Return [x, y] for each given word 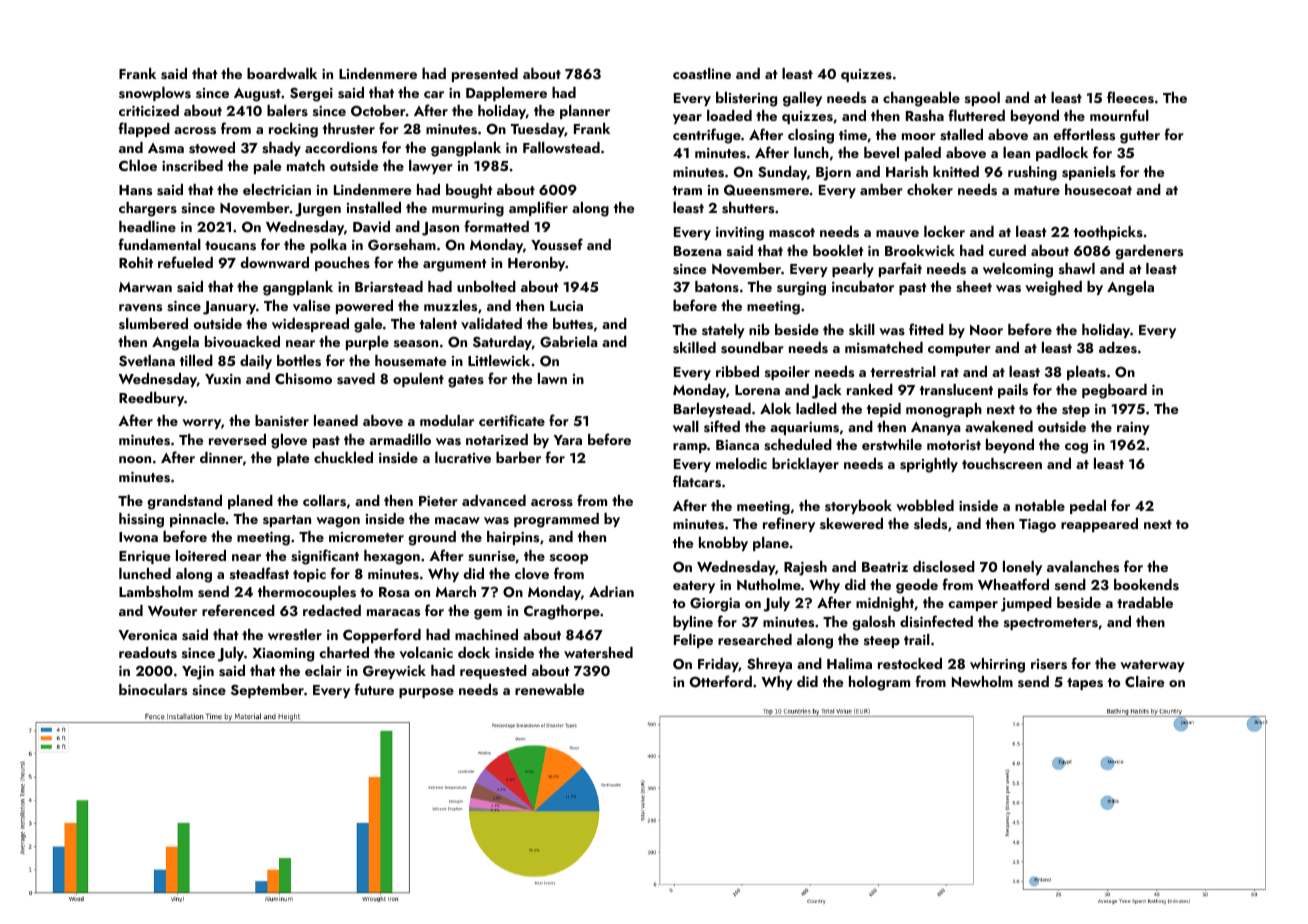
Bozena [697, 251]
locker [944, 231]
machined [486, 634]
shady [281, 149]
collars [324, 501]
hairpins [513, 538]
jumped [1026, 604]
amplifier [538, 208]
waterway [1152, 666]
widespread [310, 325]
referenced [238, 610]
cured [1007, 250]
